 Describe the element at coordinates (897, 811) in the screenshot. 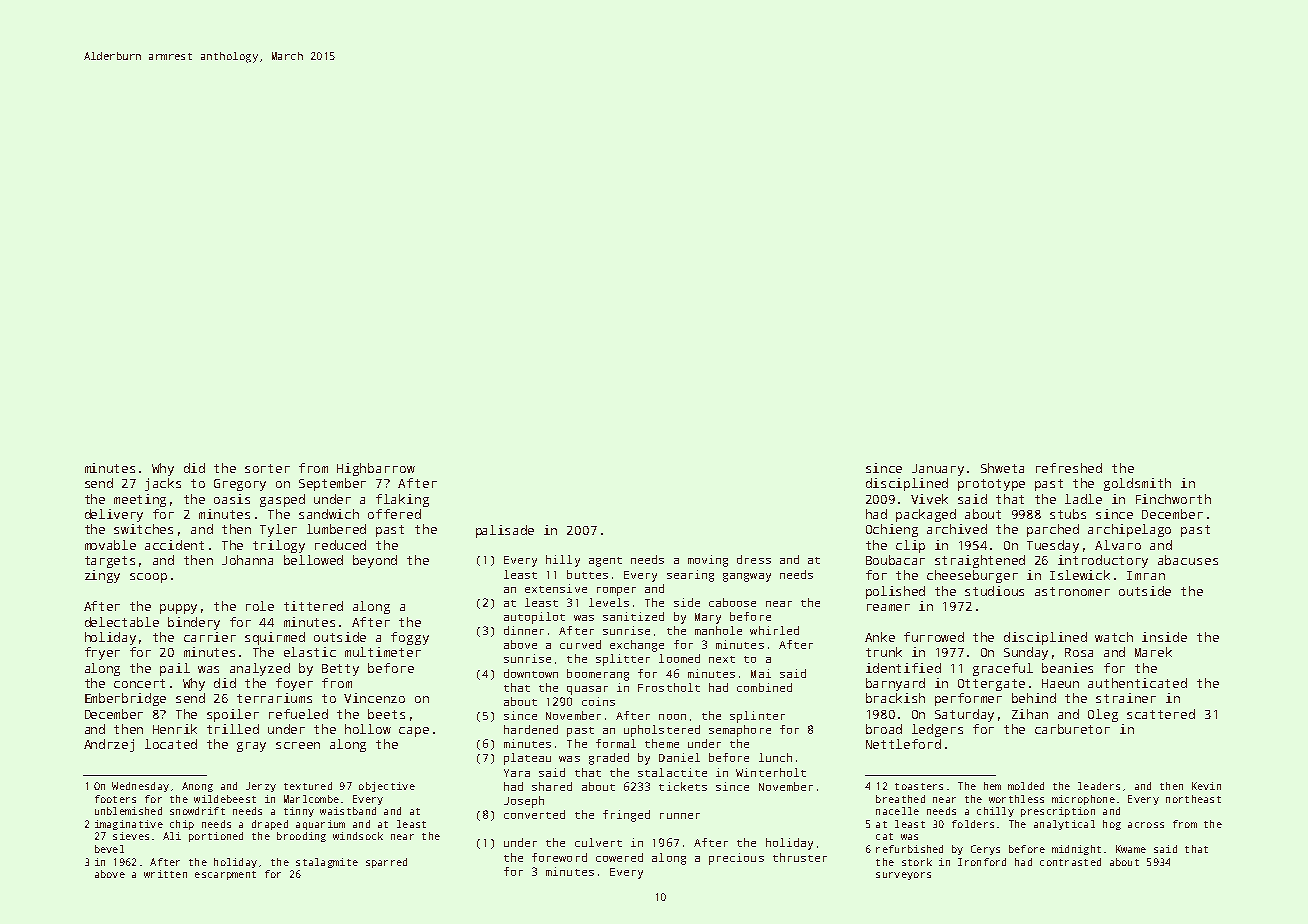

I see `nacelle` at that location.
